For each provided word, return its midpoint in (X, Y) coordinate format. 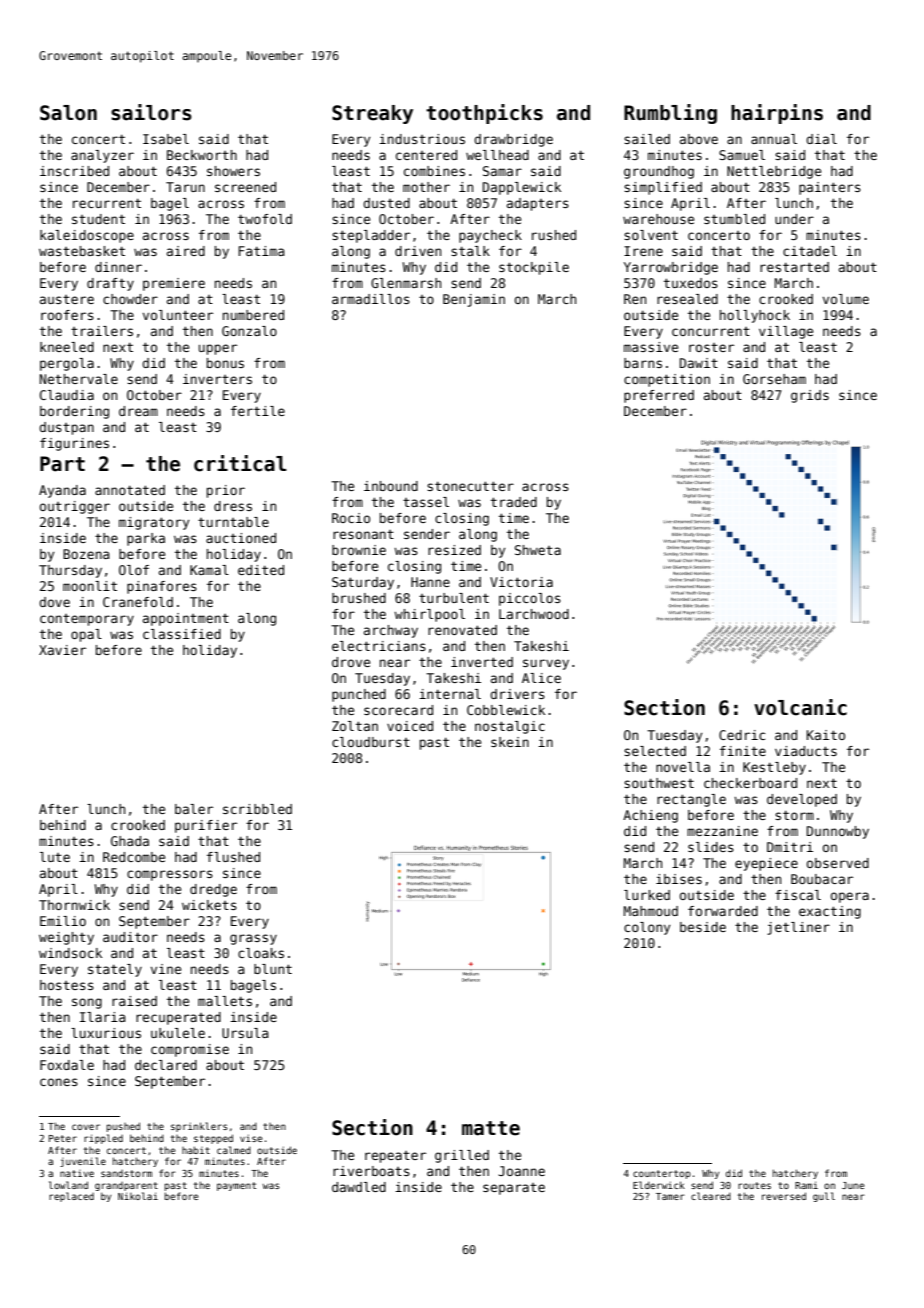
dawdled (359, 1187)
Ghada (130, 841)
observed (838, 863)
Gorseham (774, 379)
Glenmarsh (406, 283)
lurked (647, 895)
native (77, 1173)
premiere (174, 284)
